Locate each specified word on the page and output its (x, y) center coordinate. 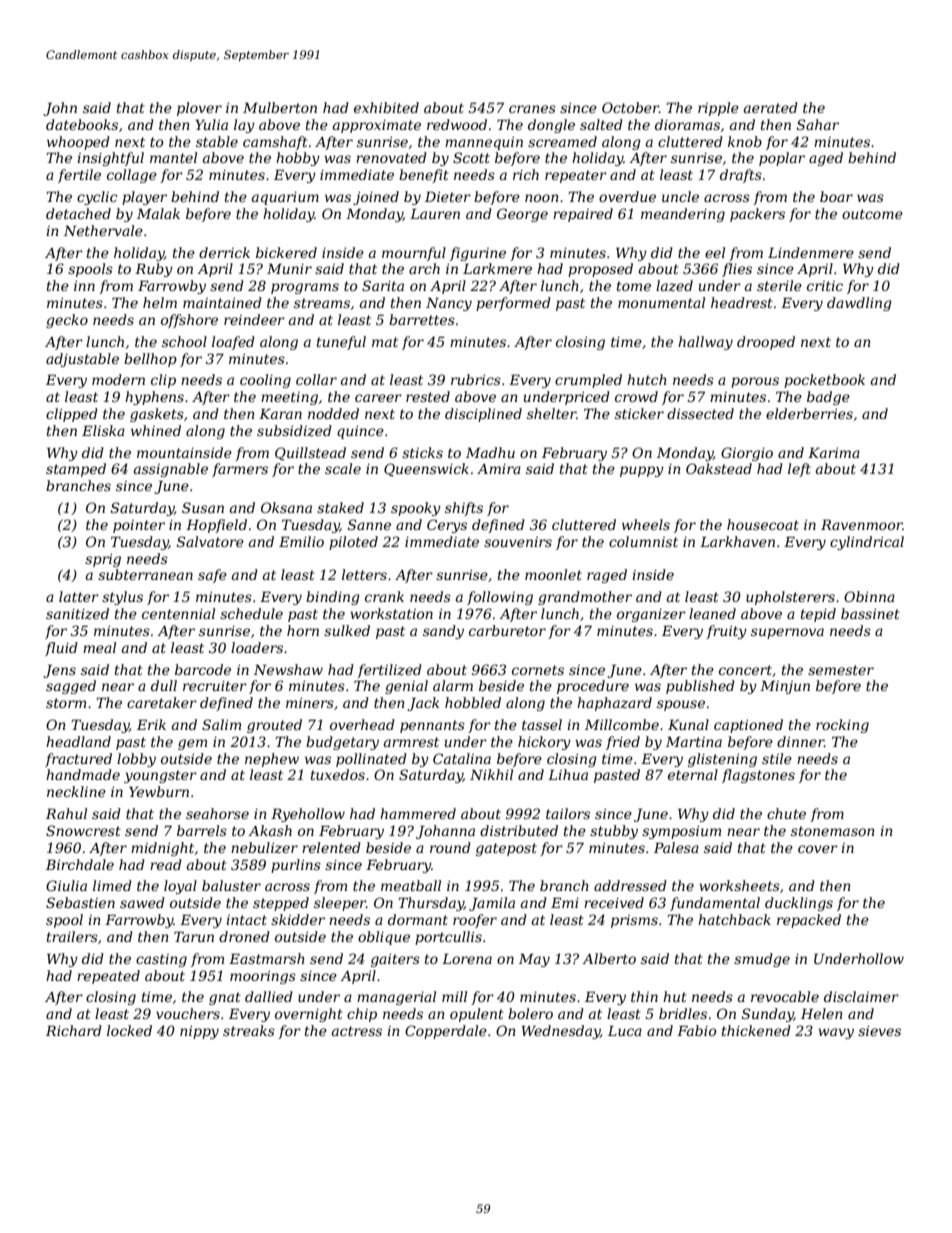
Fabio (696, 1030)
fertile (79, 176)
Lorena (467, 958)
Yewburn (159, 791)
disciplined (483, 415)
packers (757, 215)
